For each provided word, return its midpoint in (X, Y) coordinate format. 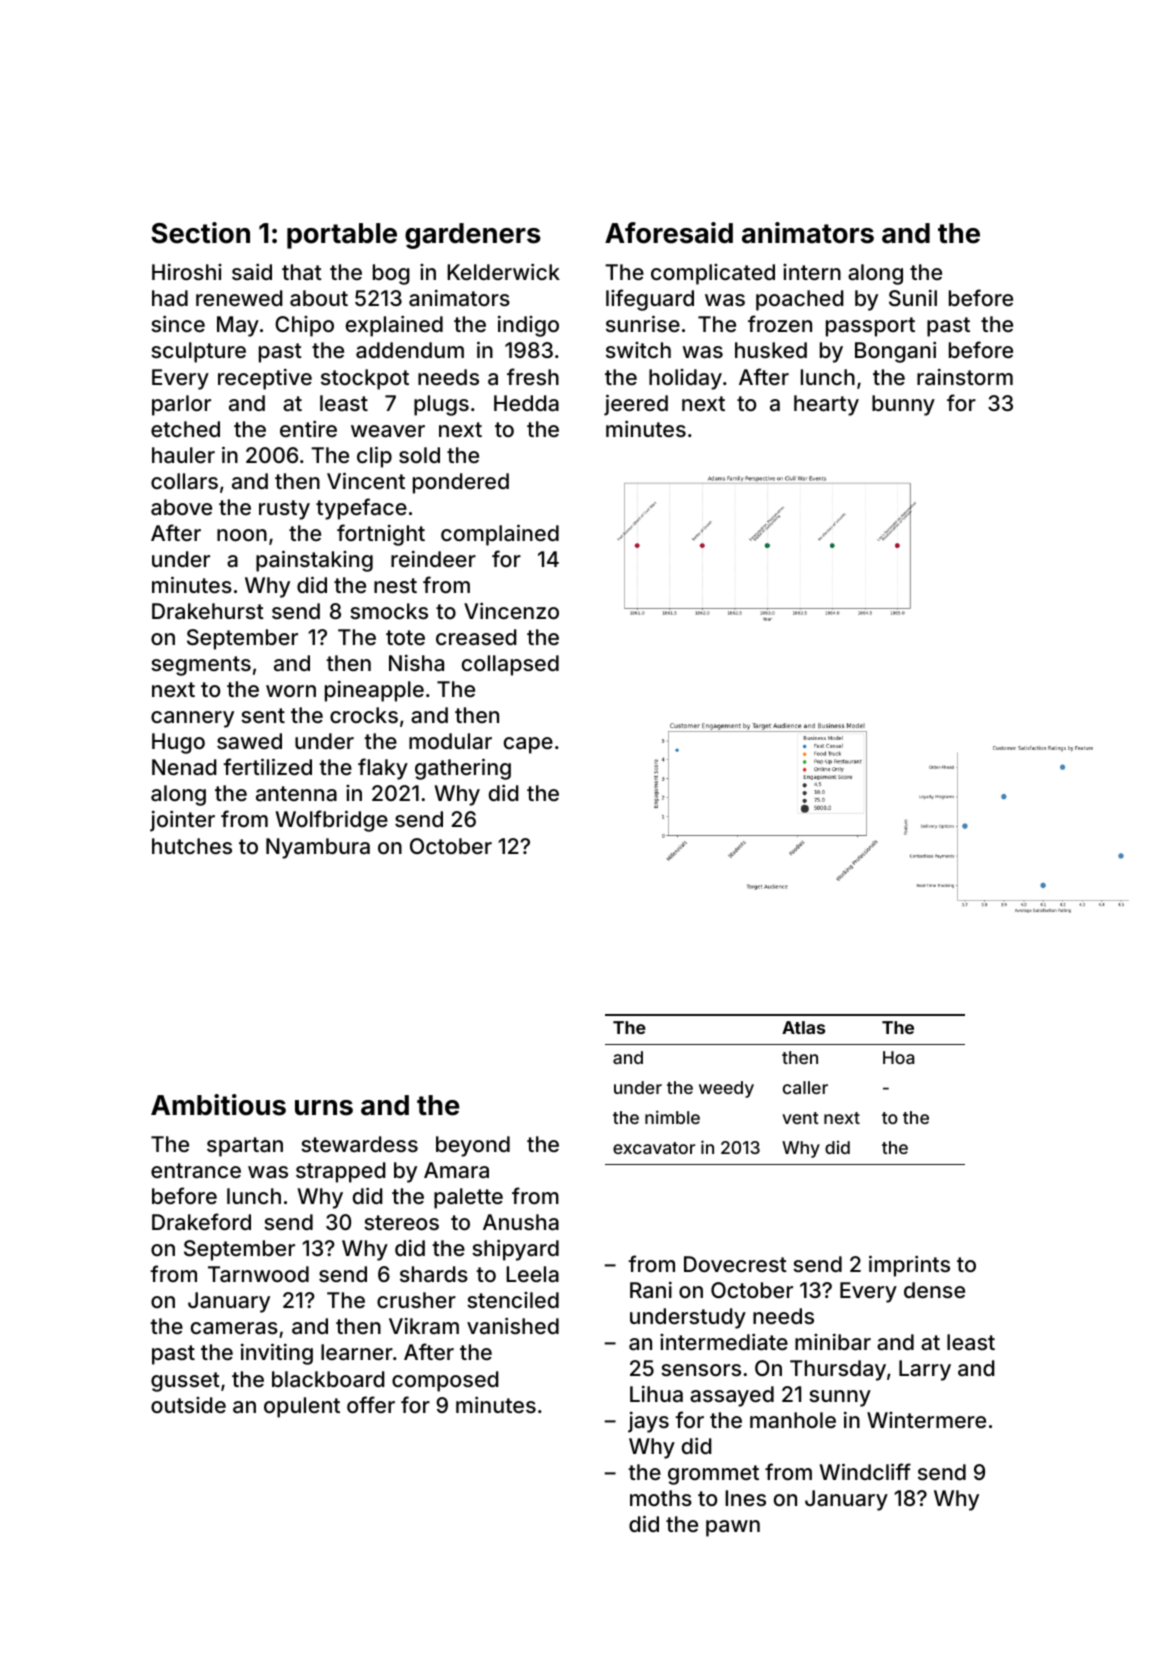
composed (445, 1381)
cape (528, 745)
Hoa (898, 1057)
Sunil (913, 298)
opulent (302, 1407)
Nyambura (318, 848)
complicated (713, 274)
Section (200, 233)
